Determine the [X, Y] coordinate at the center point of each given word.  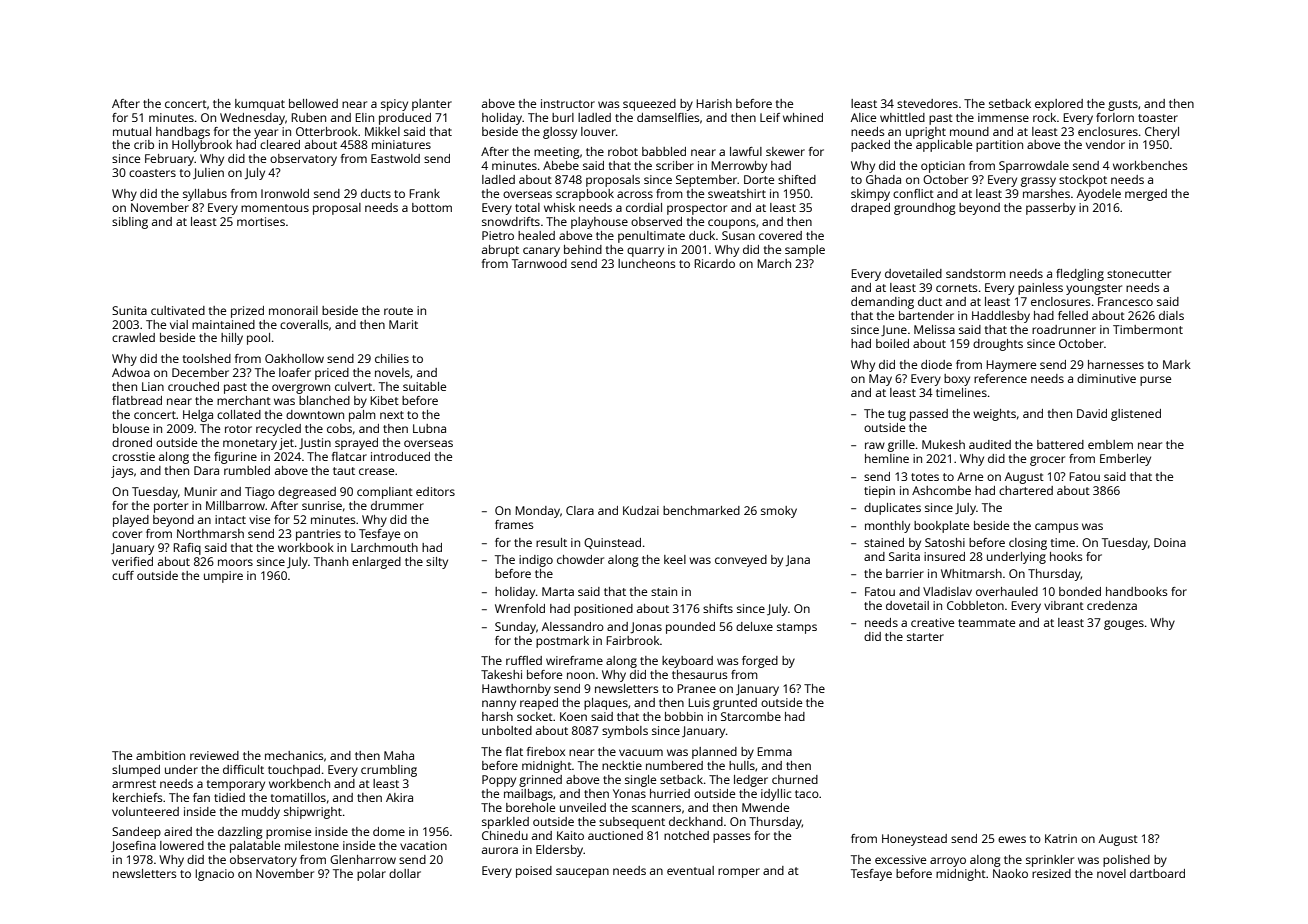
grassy [1038, 182]
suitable [424, 386]
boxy [957, 380]
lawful [746, 151]
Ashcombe [941, 490]
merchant [244, 400]
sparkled [505, 823]
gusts [1123, 105]
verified [132, 561]
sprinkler [1050, 861]
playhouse [599, 223]
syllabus [205, 195]
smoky [779, 512]
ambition [160, 755]
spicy [394, 105]
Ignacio [214, 875]
